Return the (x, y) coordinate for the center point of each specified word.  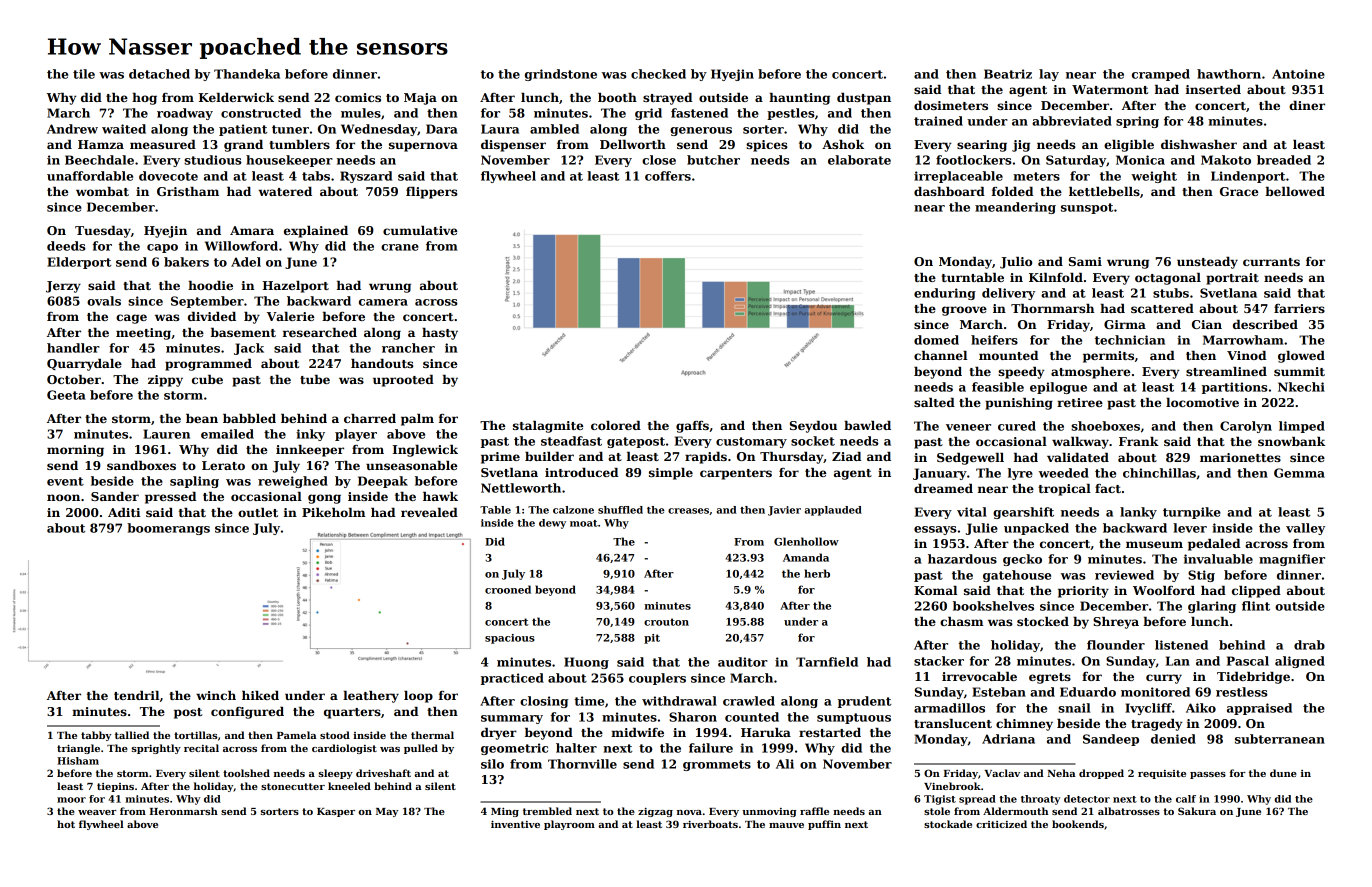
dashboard (949, 191)
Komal (935, 590)
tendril (136, 695)
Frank (1139, 441)
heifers (994, 340)
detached (159, 74)
